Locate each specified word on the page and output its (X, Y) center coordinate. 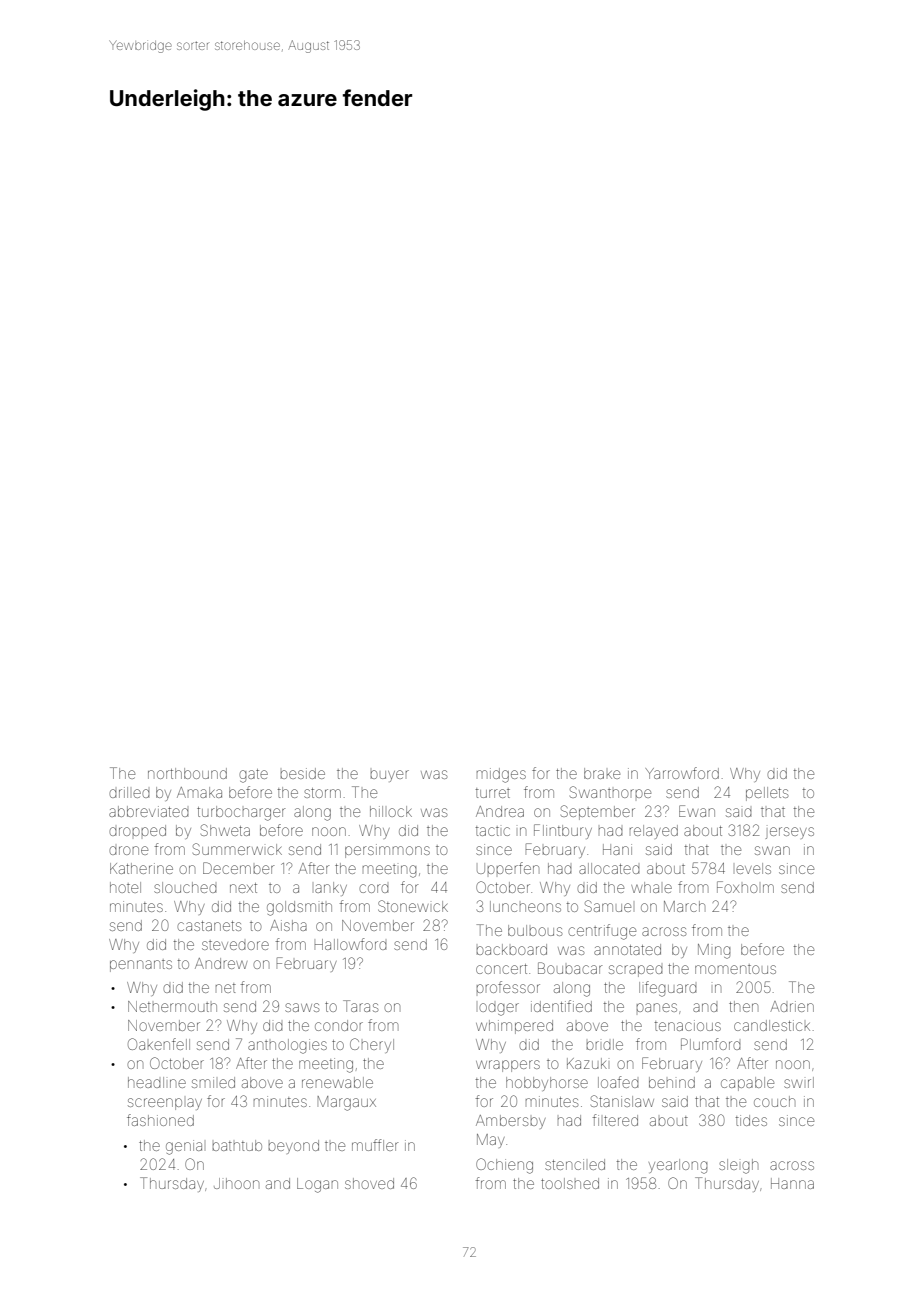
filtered (615, 1120)
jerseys (790, 833)
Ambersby (511, 1122)
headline (157, 1082)
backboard (511, 949)
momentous (735, 969)
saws (302, 1007)
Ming (714, 951)
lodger (499, 1009)
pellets (767, 794)
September (598, 812)
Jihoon (236, 1183)
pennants (141, 965)
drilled (129, 792)
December (238, 868)
